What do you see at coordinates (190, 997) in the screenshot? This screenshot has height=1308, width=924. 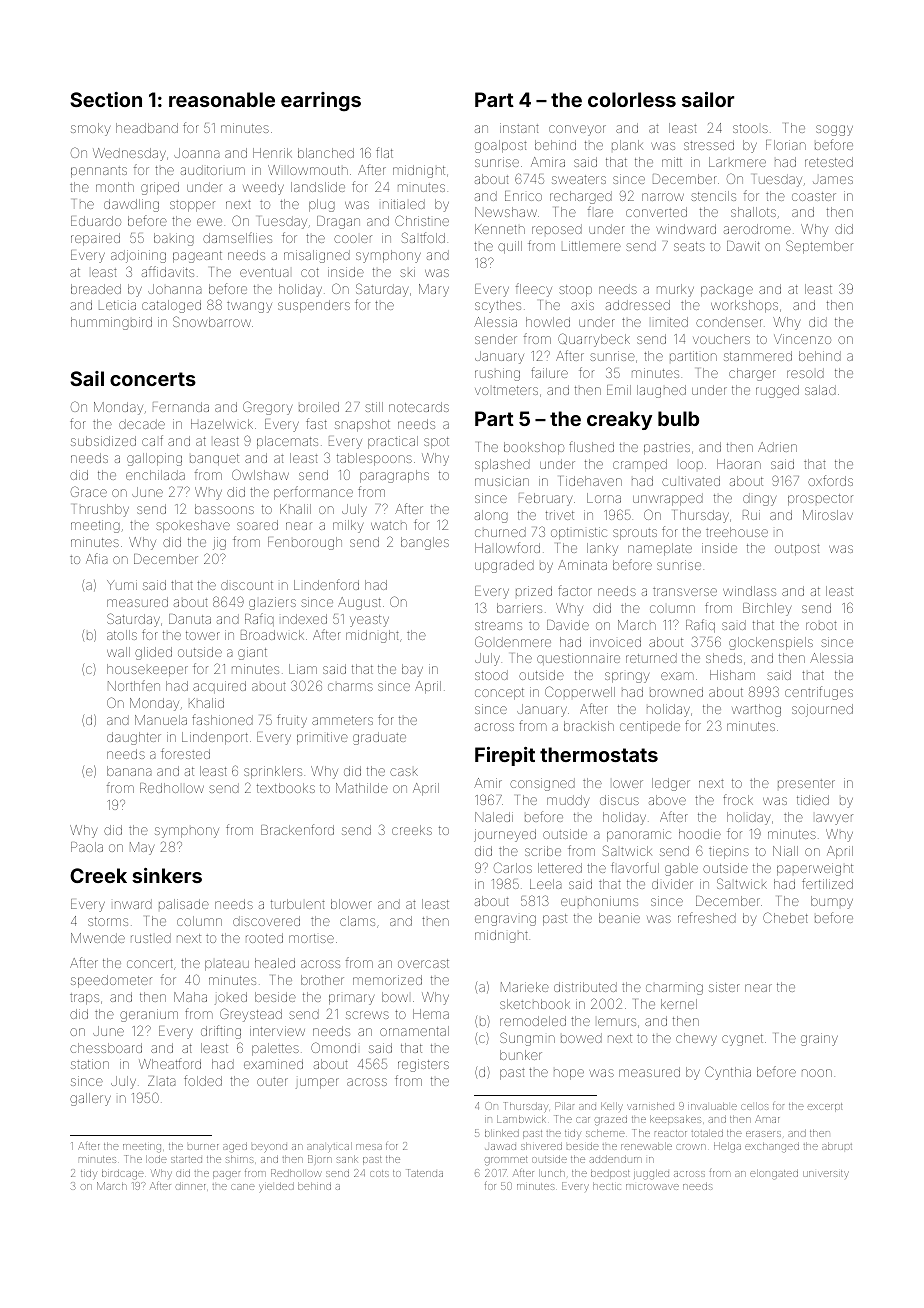 I see `Maha` at bounding box center [190, 997].
